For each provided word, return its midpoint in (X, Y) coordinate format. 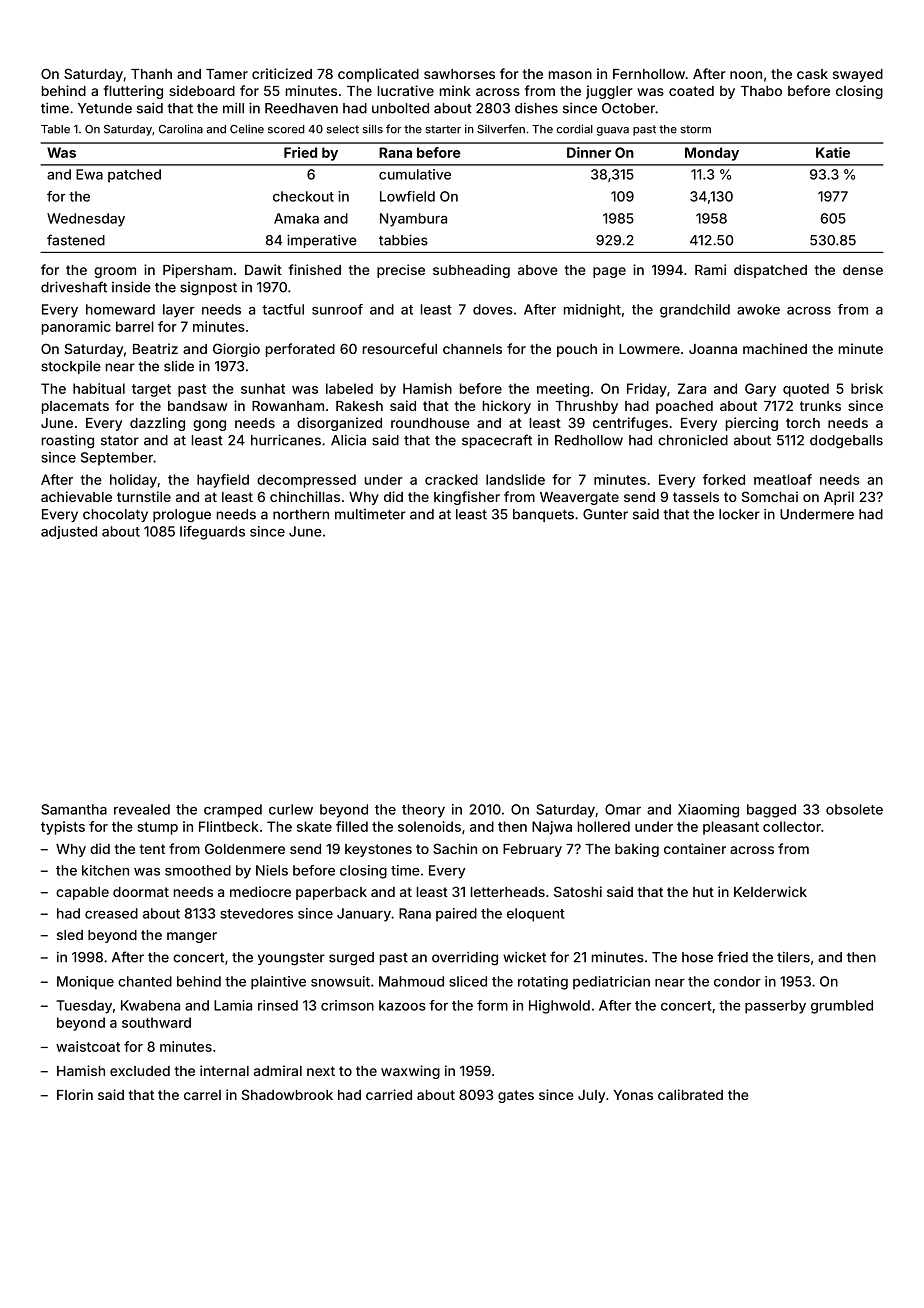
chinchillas (305, 496)
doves (493, 309)
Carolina (181, 129)
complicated (378, 75)
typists (63, 828)
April (839, 498)
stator (120, 441)
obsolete (854, 809)
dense (863, 270)
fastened (76, 240)
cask (812, 74)
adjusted (69, 532)
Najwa (552, 828)
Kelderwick (770, 891)
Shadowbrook (287, 1094)
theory (423, 811)
